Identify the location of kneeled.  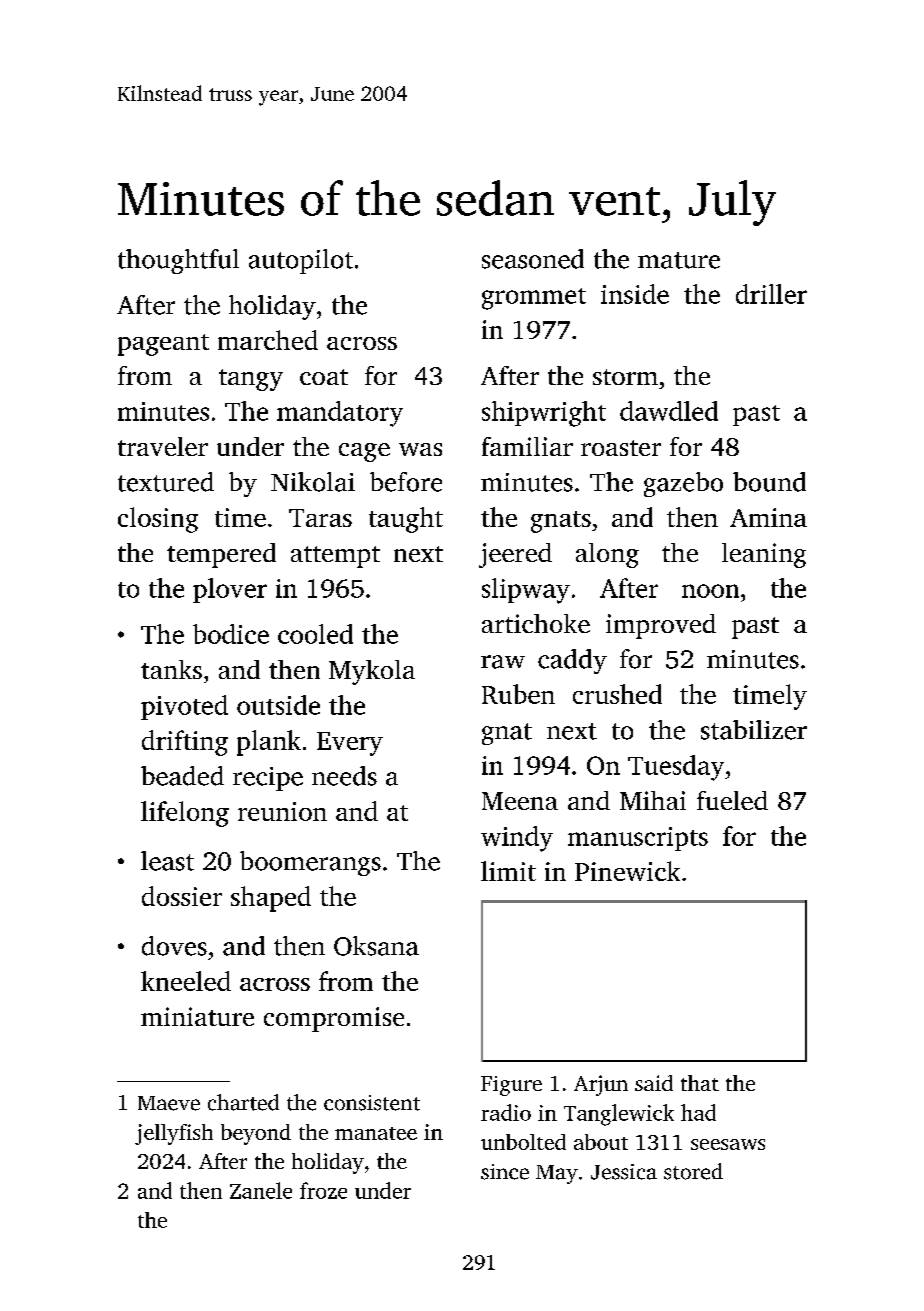
(186, 981).
